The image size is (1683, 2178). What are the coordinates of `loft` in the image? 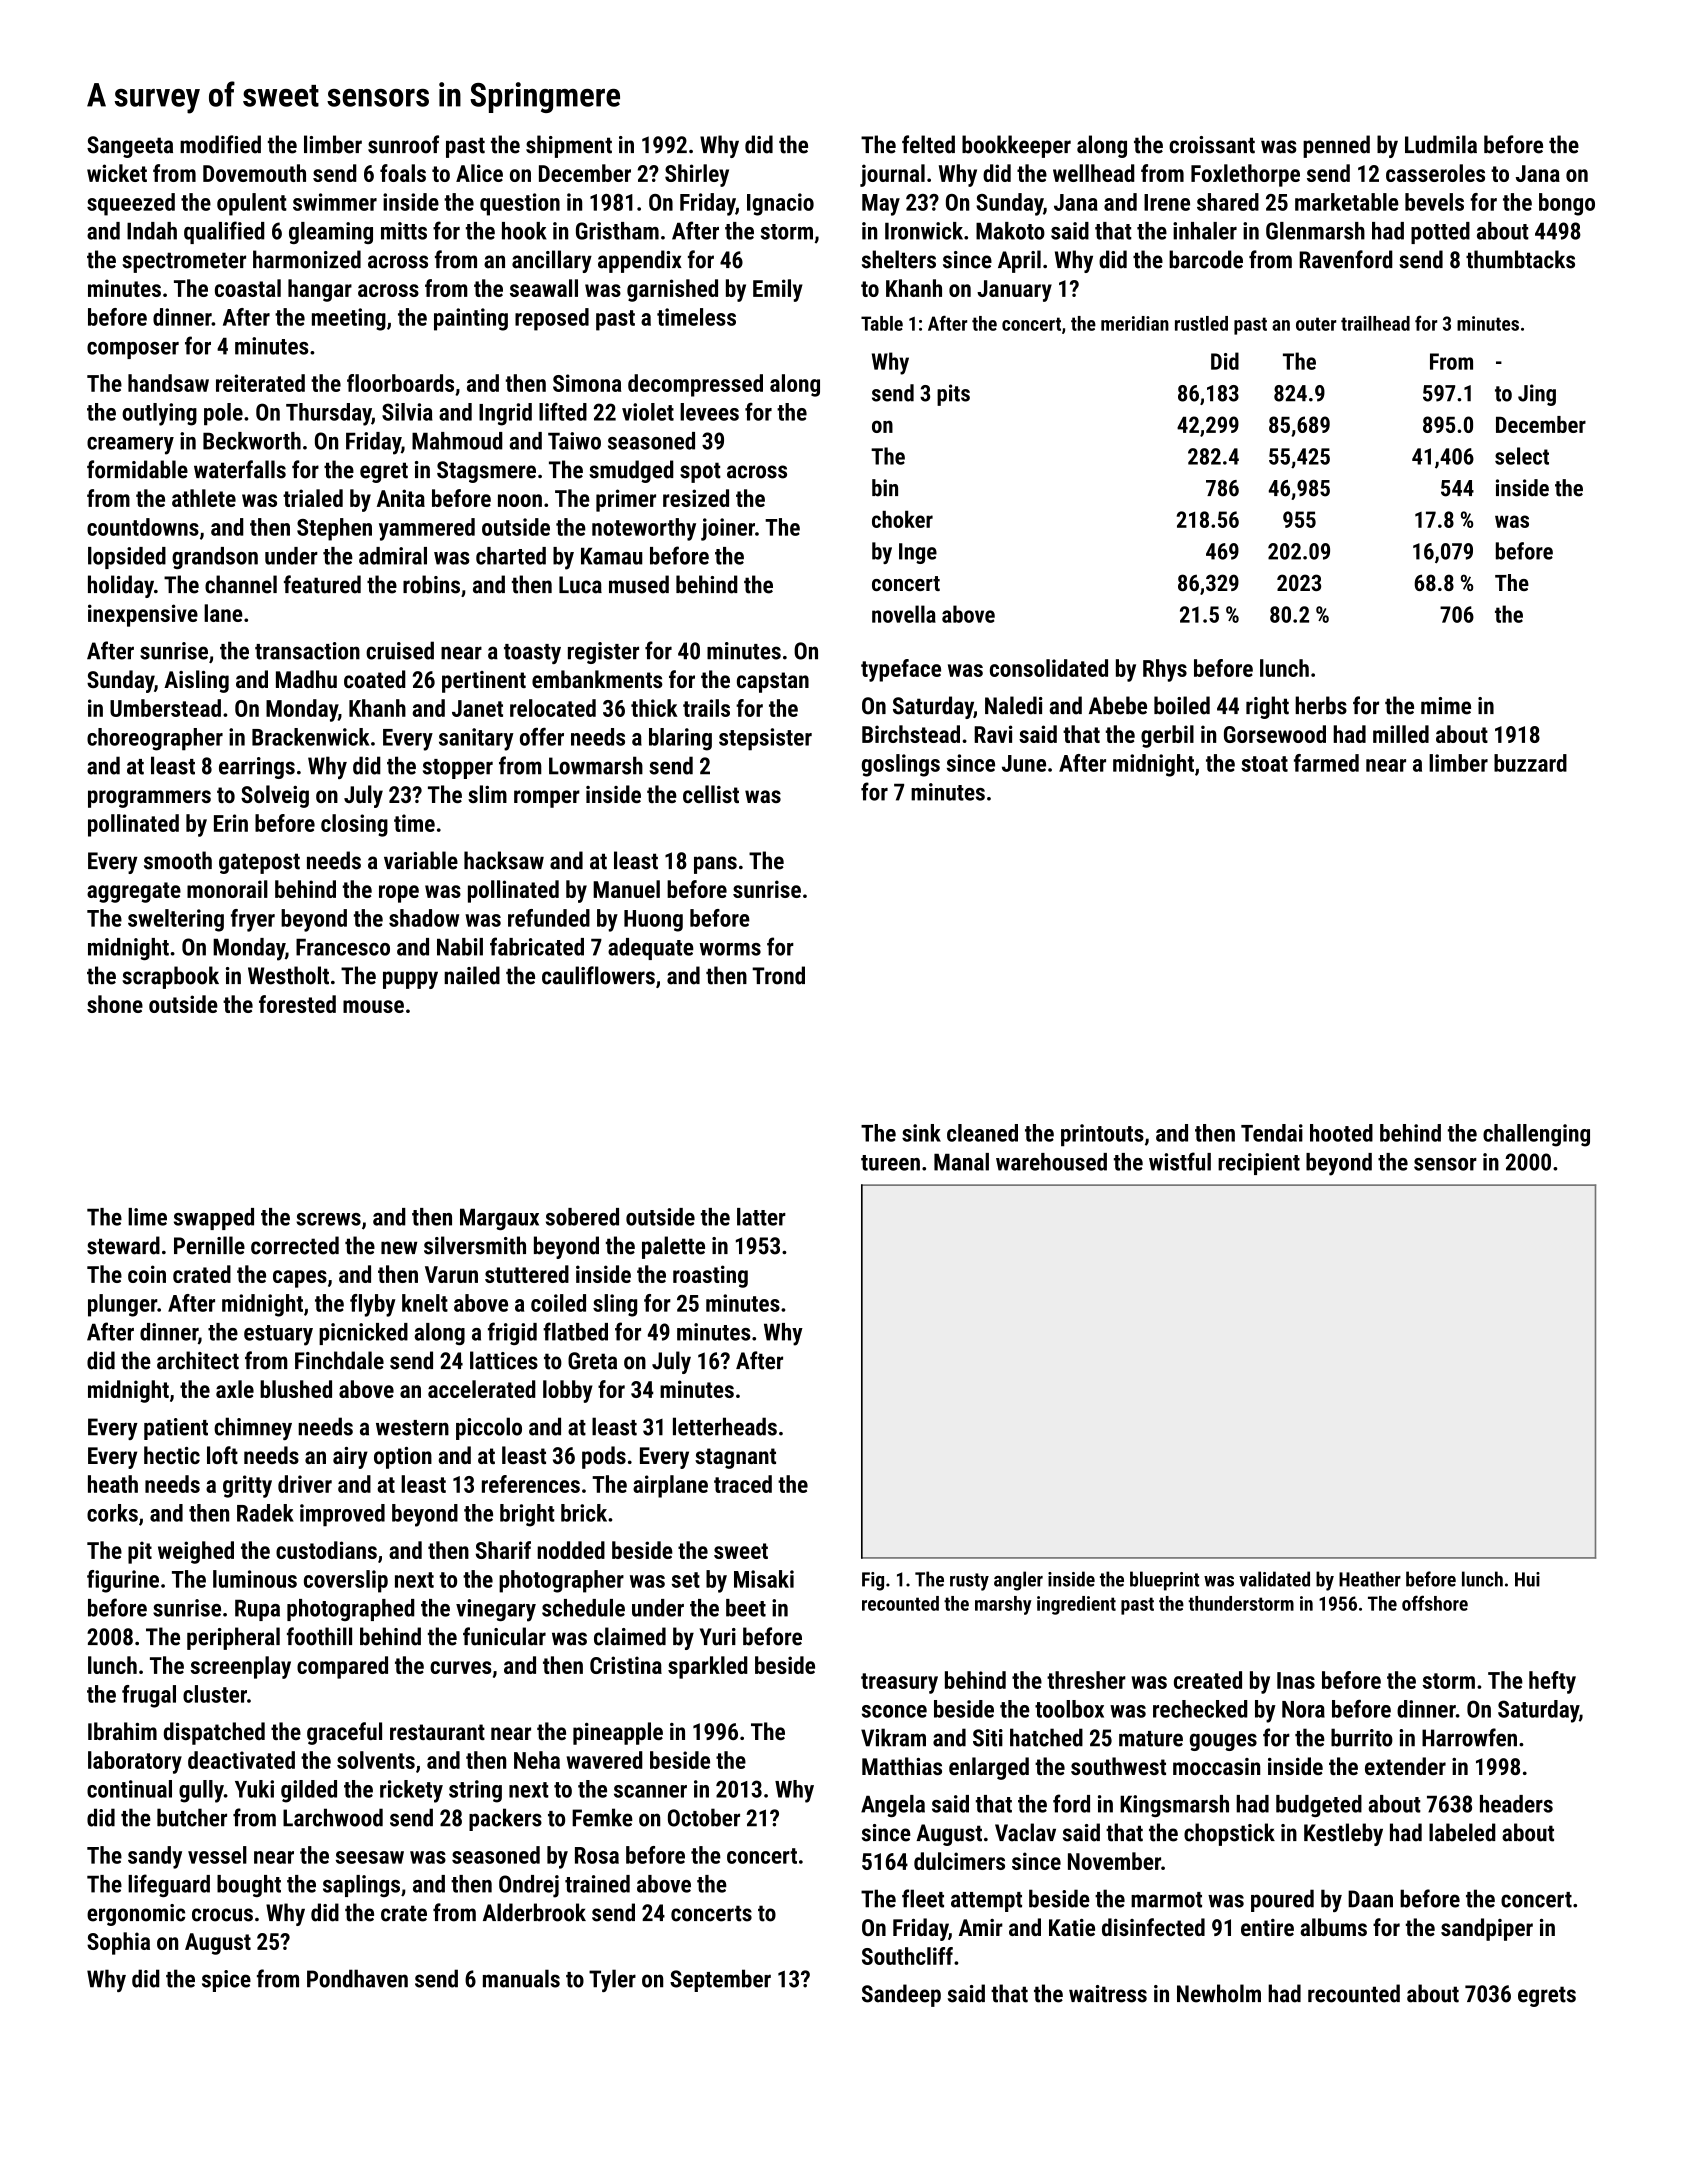 It's located at (222, 1455).
